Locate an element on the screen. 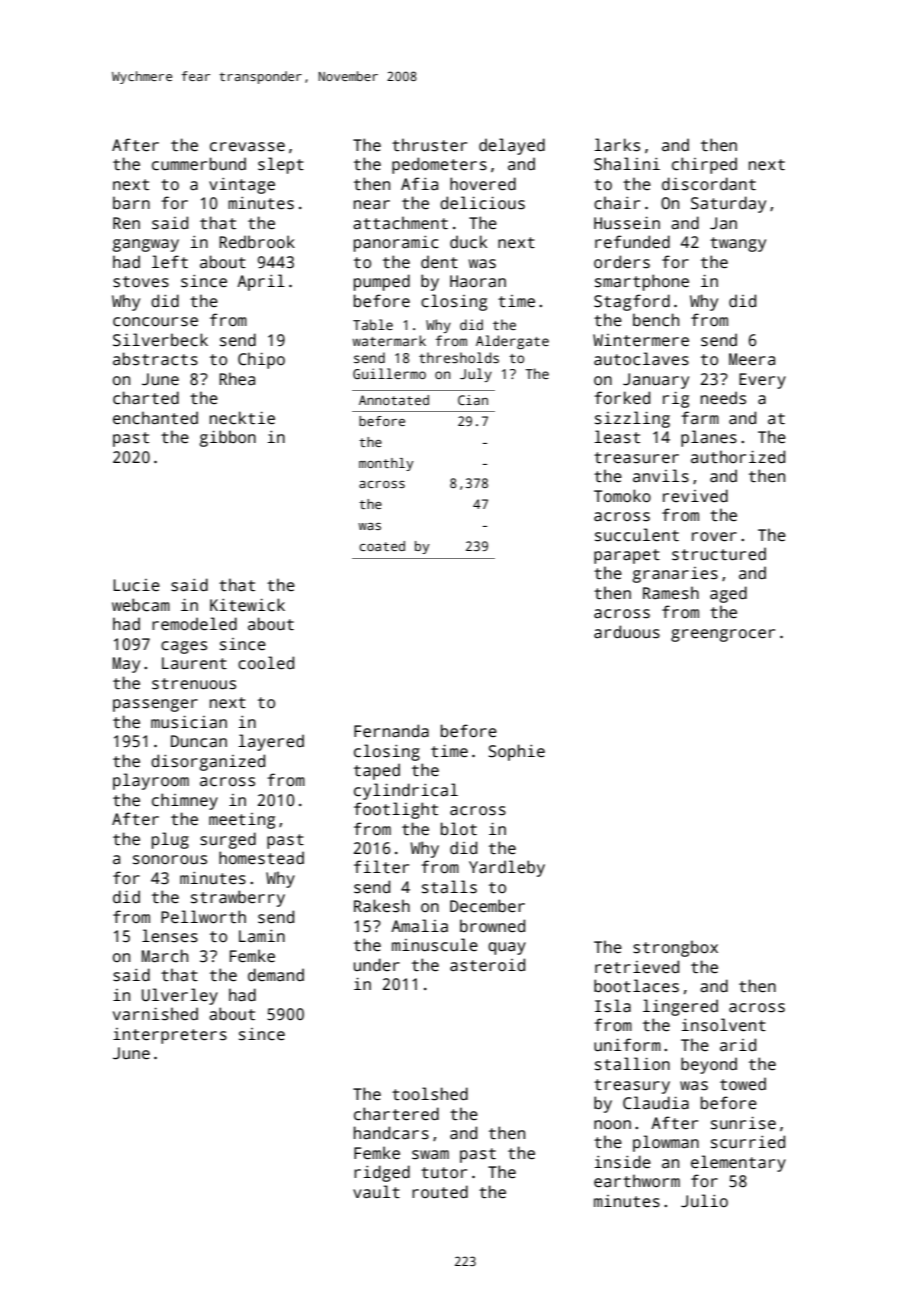 The image size is (908, 1316). vault is located at coordinates (376, 1192).
